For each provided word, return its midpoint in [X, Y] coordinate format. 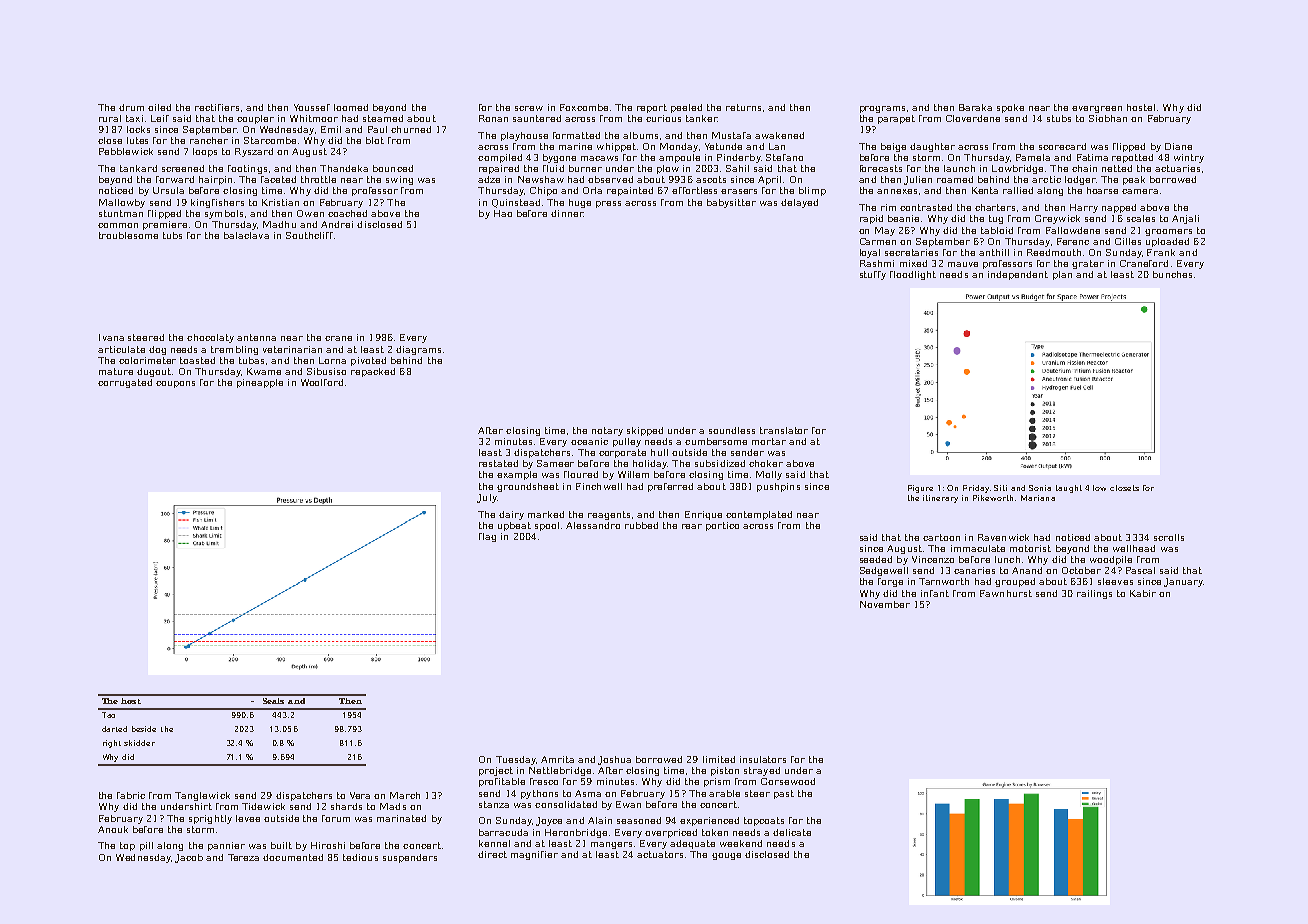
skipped [645, 431]
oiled [159, 107]
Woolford [322, 382]
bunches [1172, 274]
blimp [812, 191]
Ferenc [1073, 241]
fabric [131, 795]
